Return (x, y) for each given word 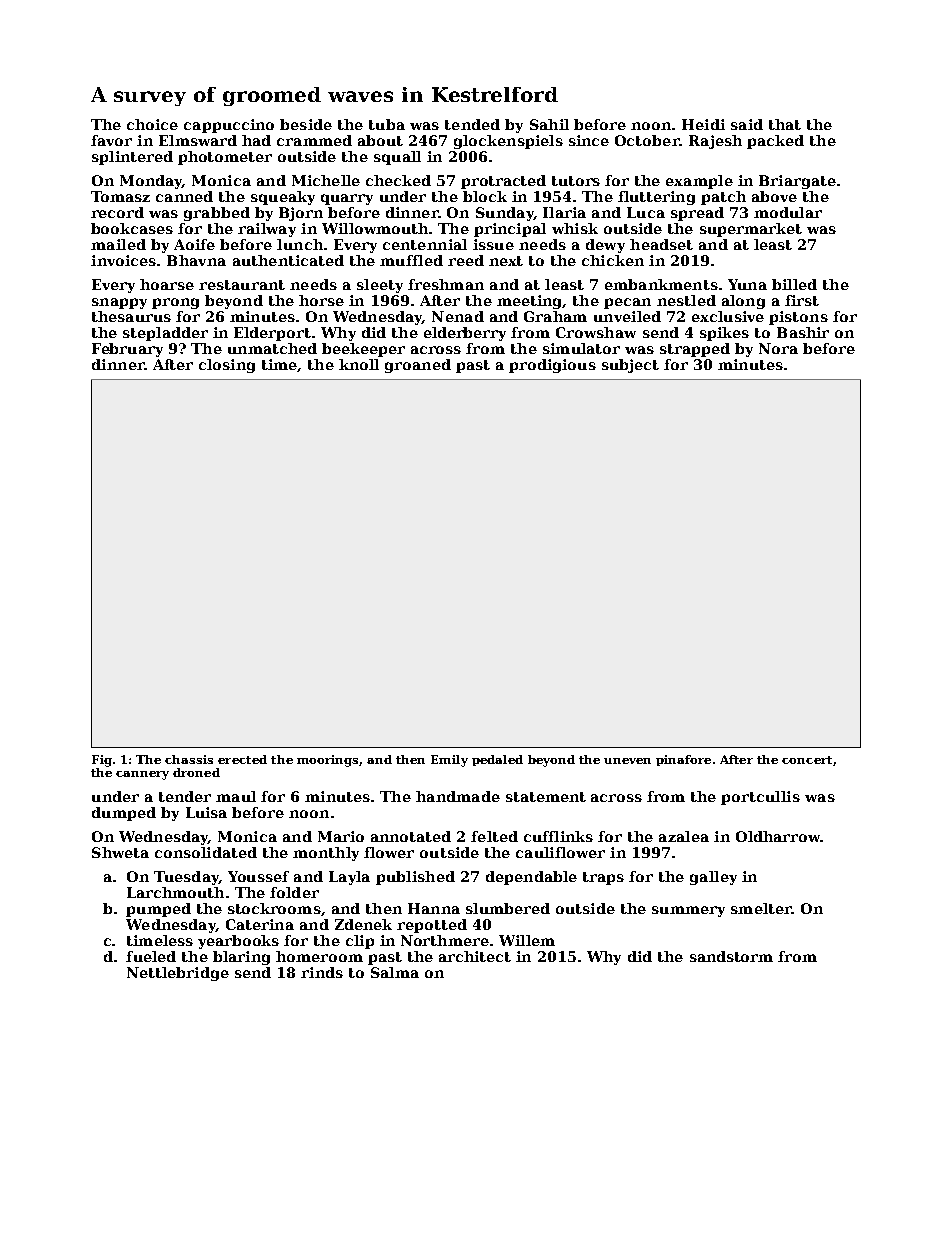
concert (807, 760)
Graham (555, 316)
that (785, 124)
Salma (395, 972)
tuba (387, 124)
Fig (102, 761)
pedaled (497, 760)
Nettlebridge (178, 974)
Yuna (747, 284)
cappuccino (229, 126)
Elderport (272, 334)
